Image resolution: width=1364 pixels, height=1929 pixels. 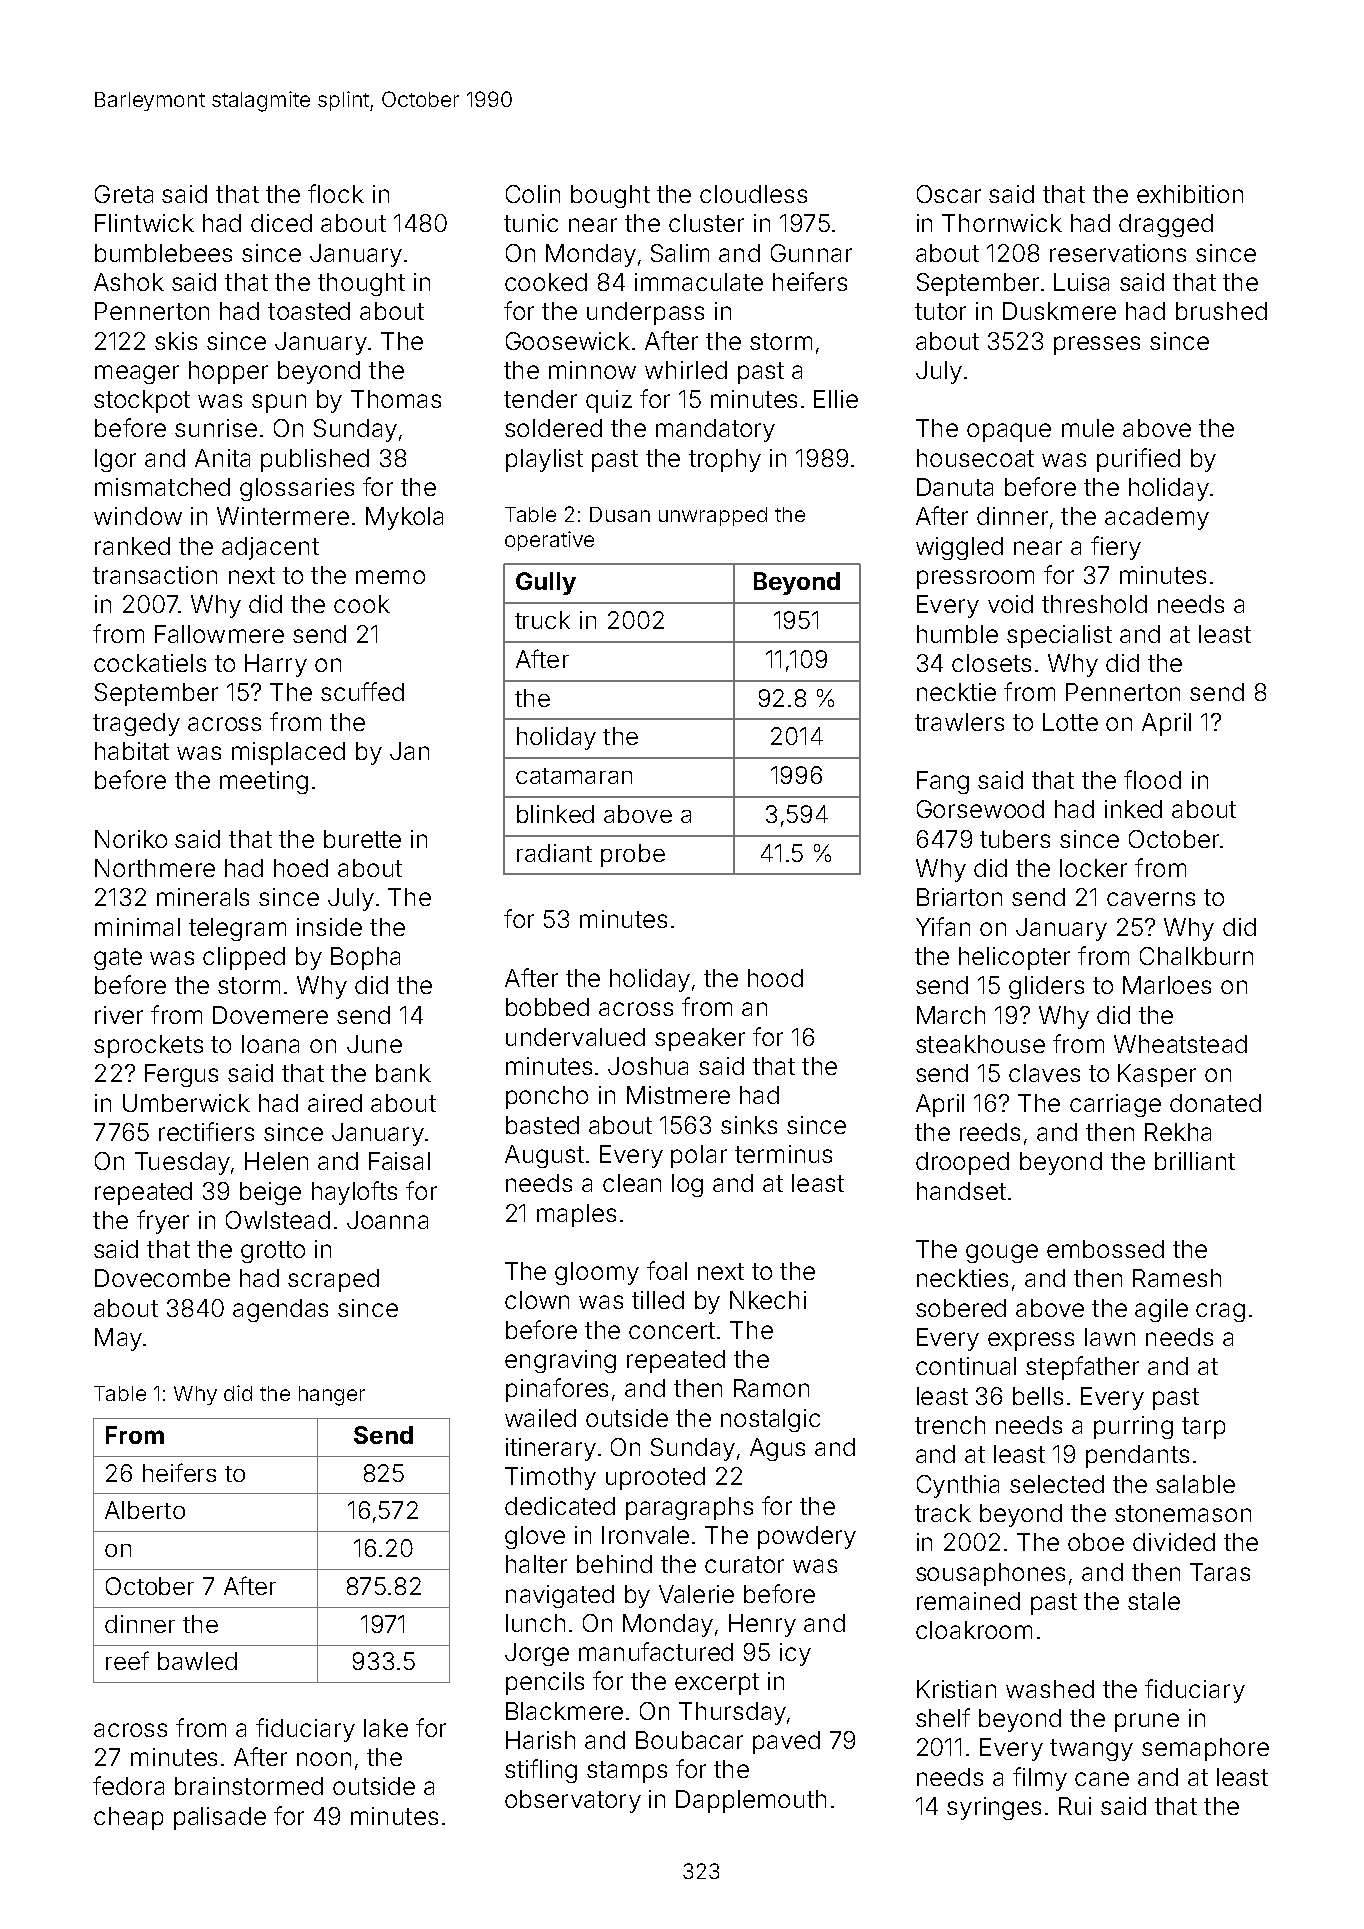 I want to click on Wintermere, so click(x=283, y=516).
